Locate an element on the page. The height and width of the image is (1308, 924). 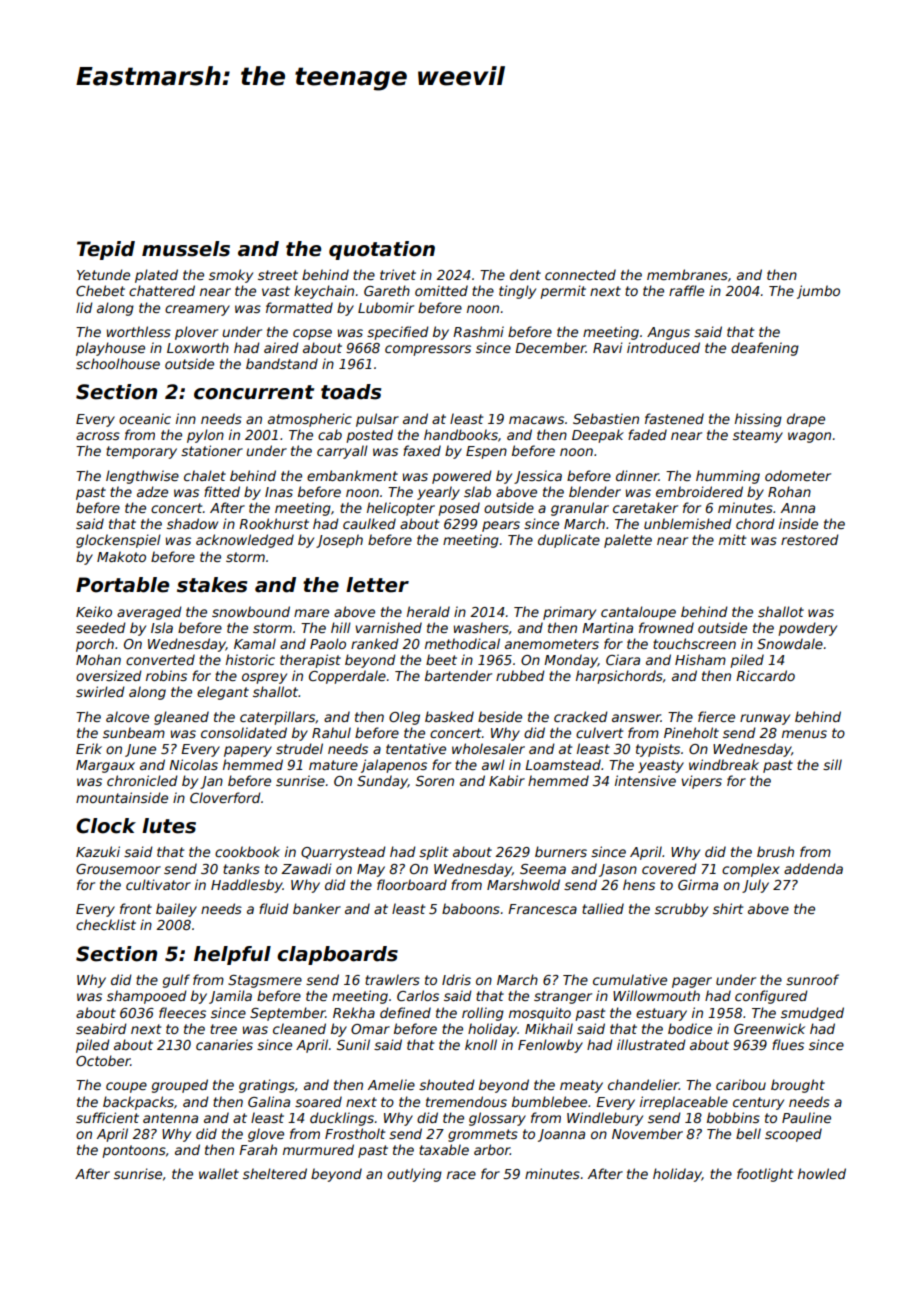
Yetunde is located at coordinates (103, 274).
